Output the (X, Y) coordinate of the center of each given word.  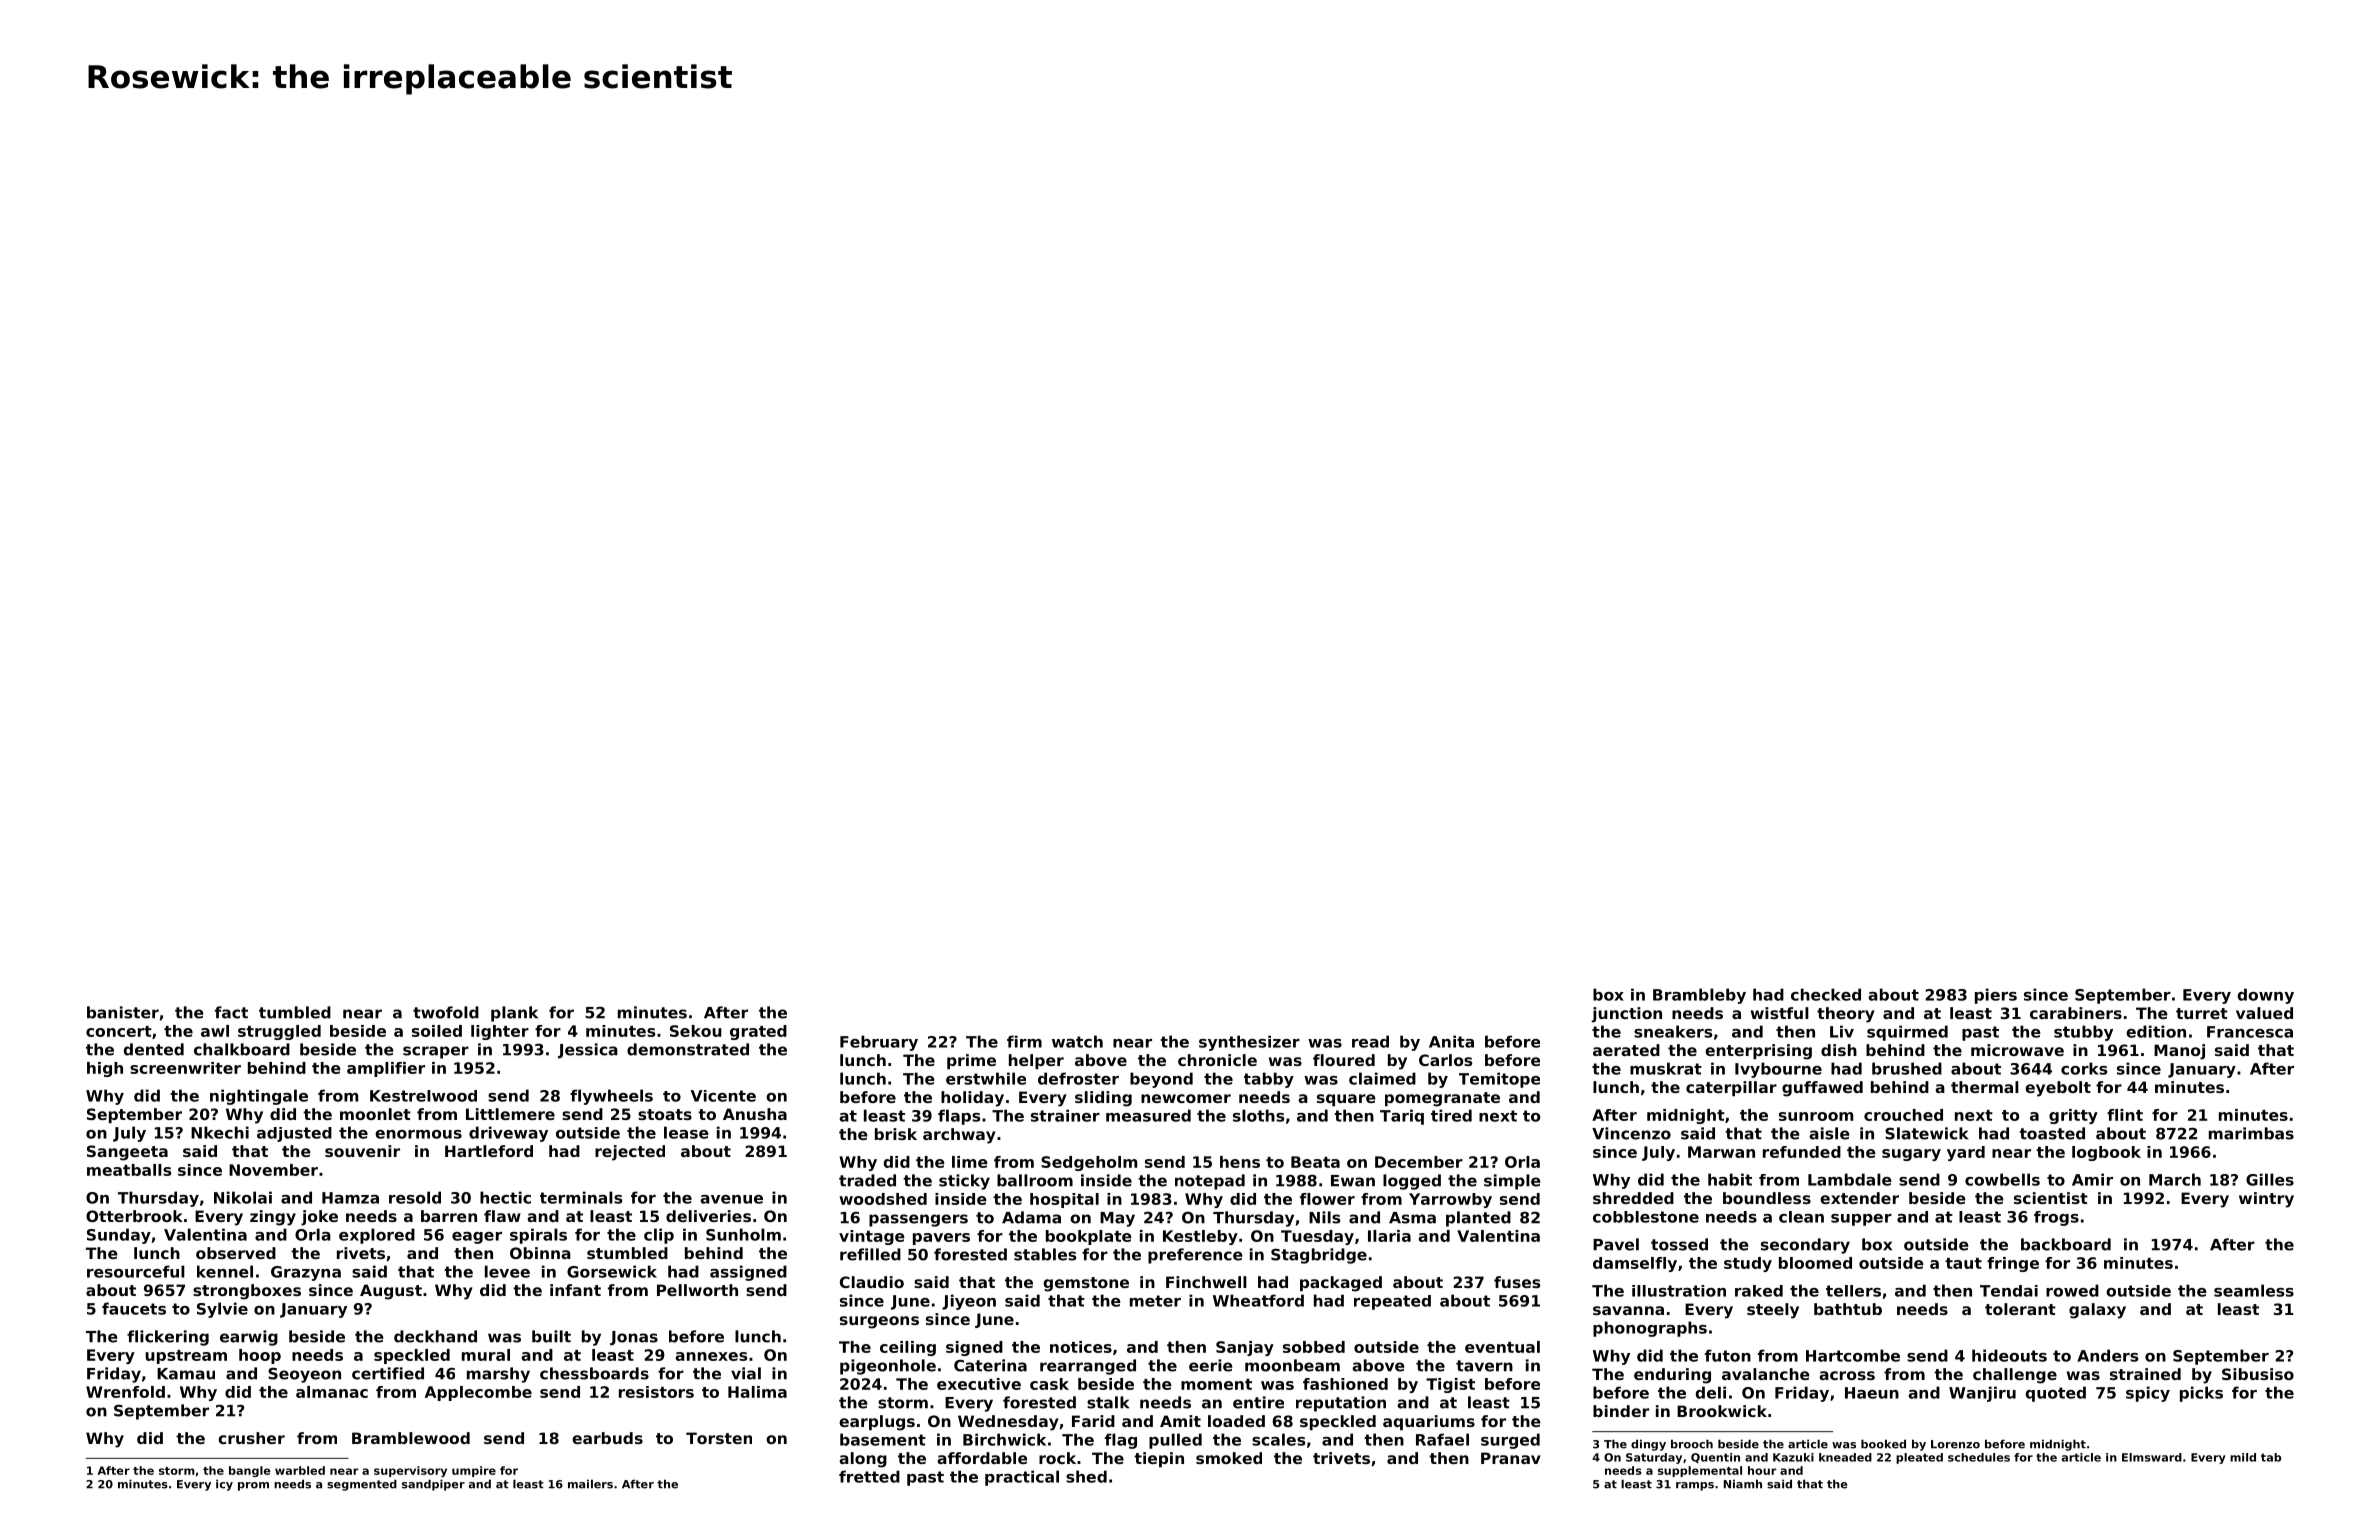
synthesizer (1249, 1043)
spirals (538, 1236)
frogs (2056, 1218)
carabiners (2076, 1013)
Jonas (634, 1338)
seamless (2254, 1290)
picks (2201, 1394)
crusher (251, 1438)
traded (867, 1180)
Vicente (723, 1096)
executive (979, 1384)
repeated (1392, 1302)
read (1370, 1041)
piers (1996, 996)
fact (231, 1012)
